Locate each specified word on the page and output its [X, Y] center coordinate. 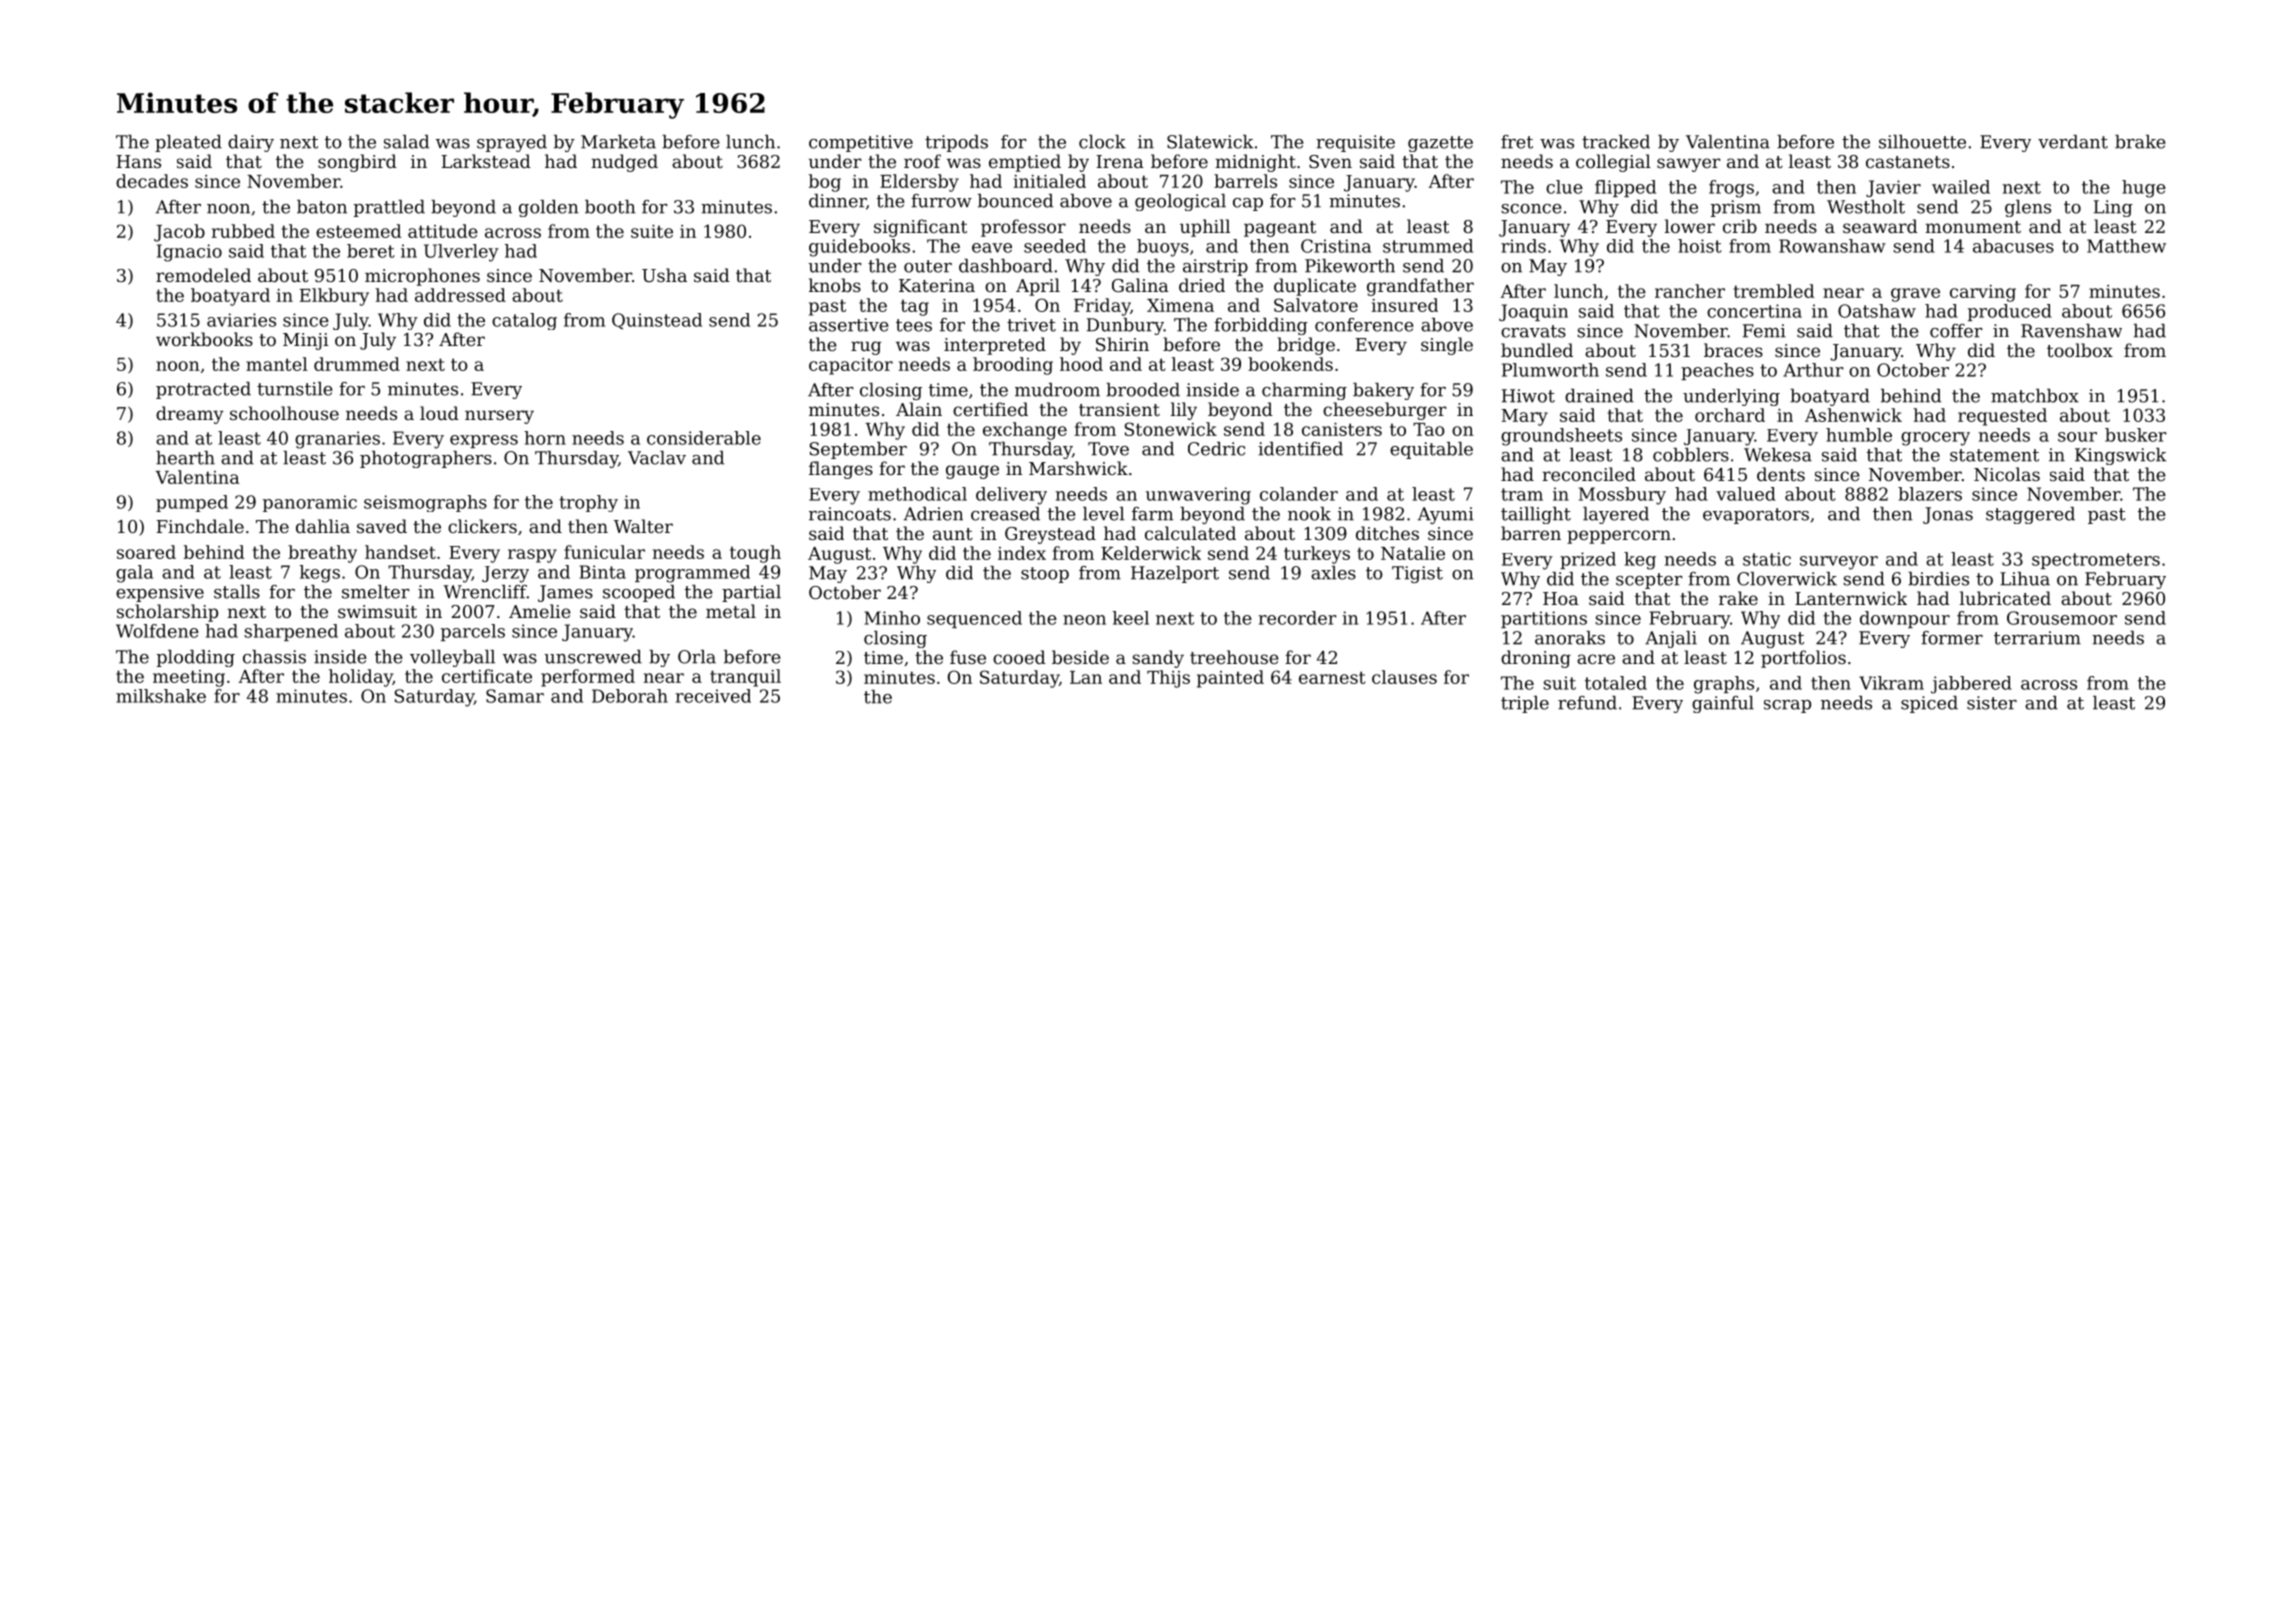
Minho [892, 618]
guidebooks [859, 248]
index [1022, 553]
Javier [1893, 188]
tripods [956, 143]
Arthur [1813, 370]
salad [406, 142]
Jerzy [505, 574]
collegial [1613, 163]
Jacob [179, 233]
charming [1304, 391]
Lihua [2025, 579]
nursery [499, 417]
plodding [196, 658]
